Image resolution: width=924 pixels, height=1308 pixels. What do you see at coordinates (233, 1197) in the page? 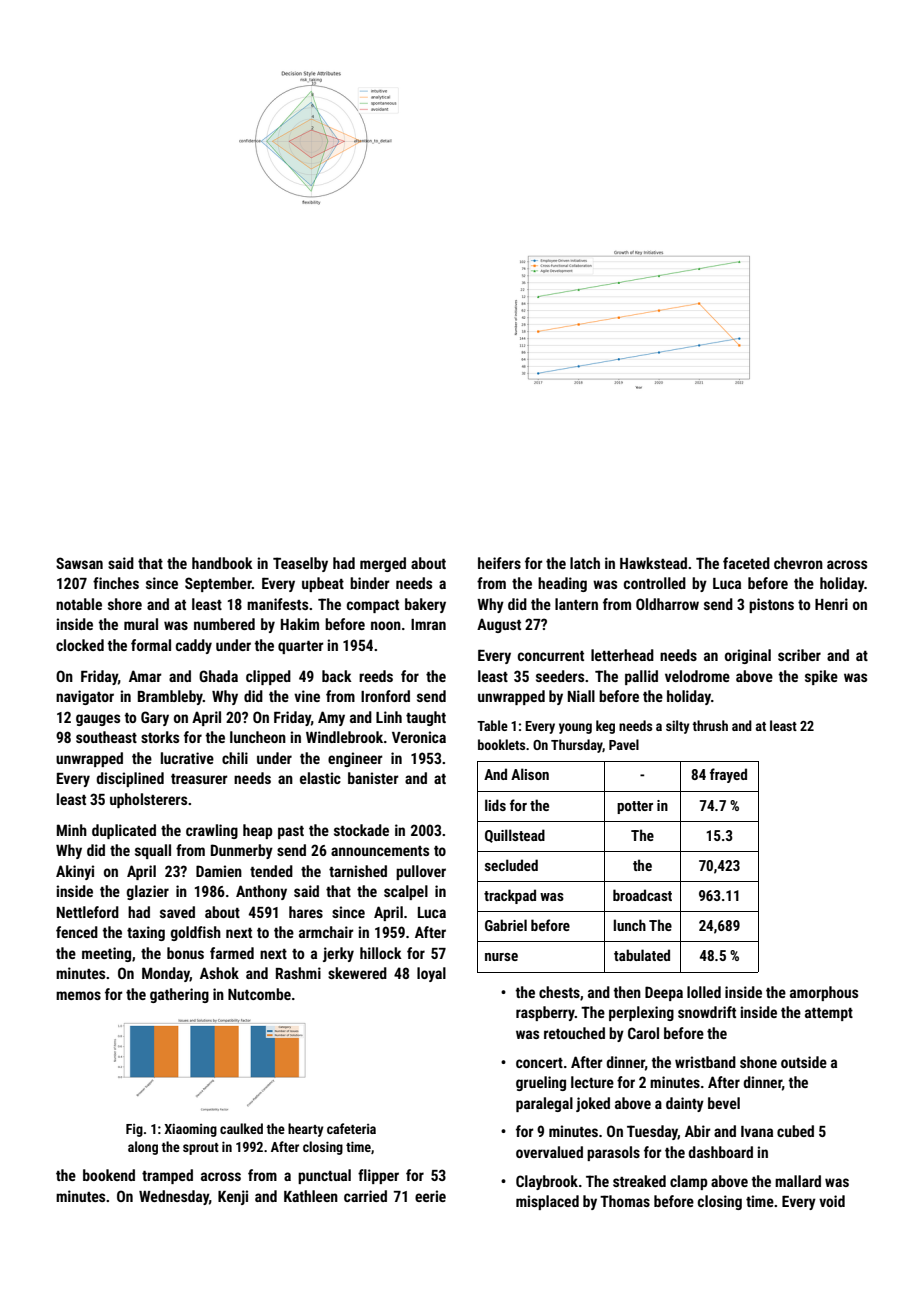
I see `Kenji` at bounding box center [233, 1197].
